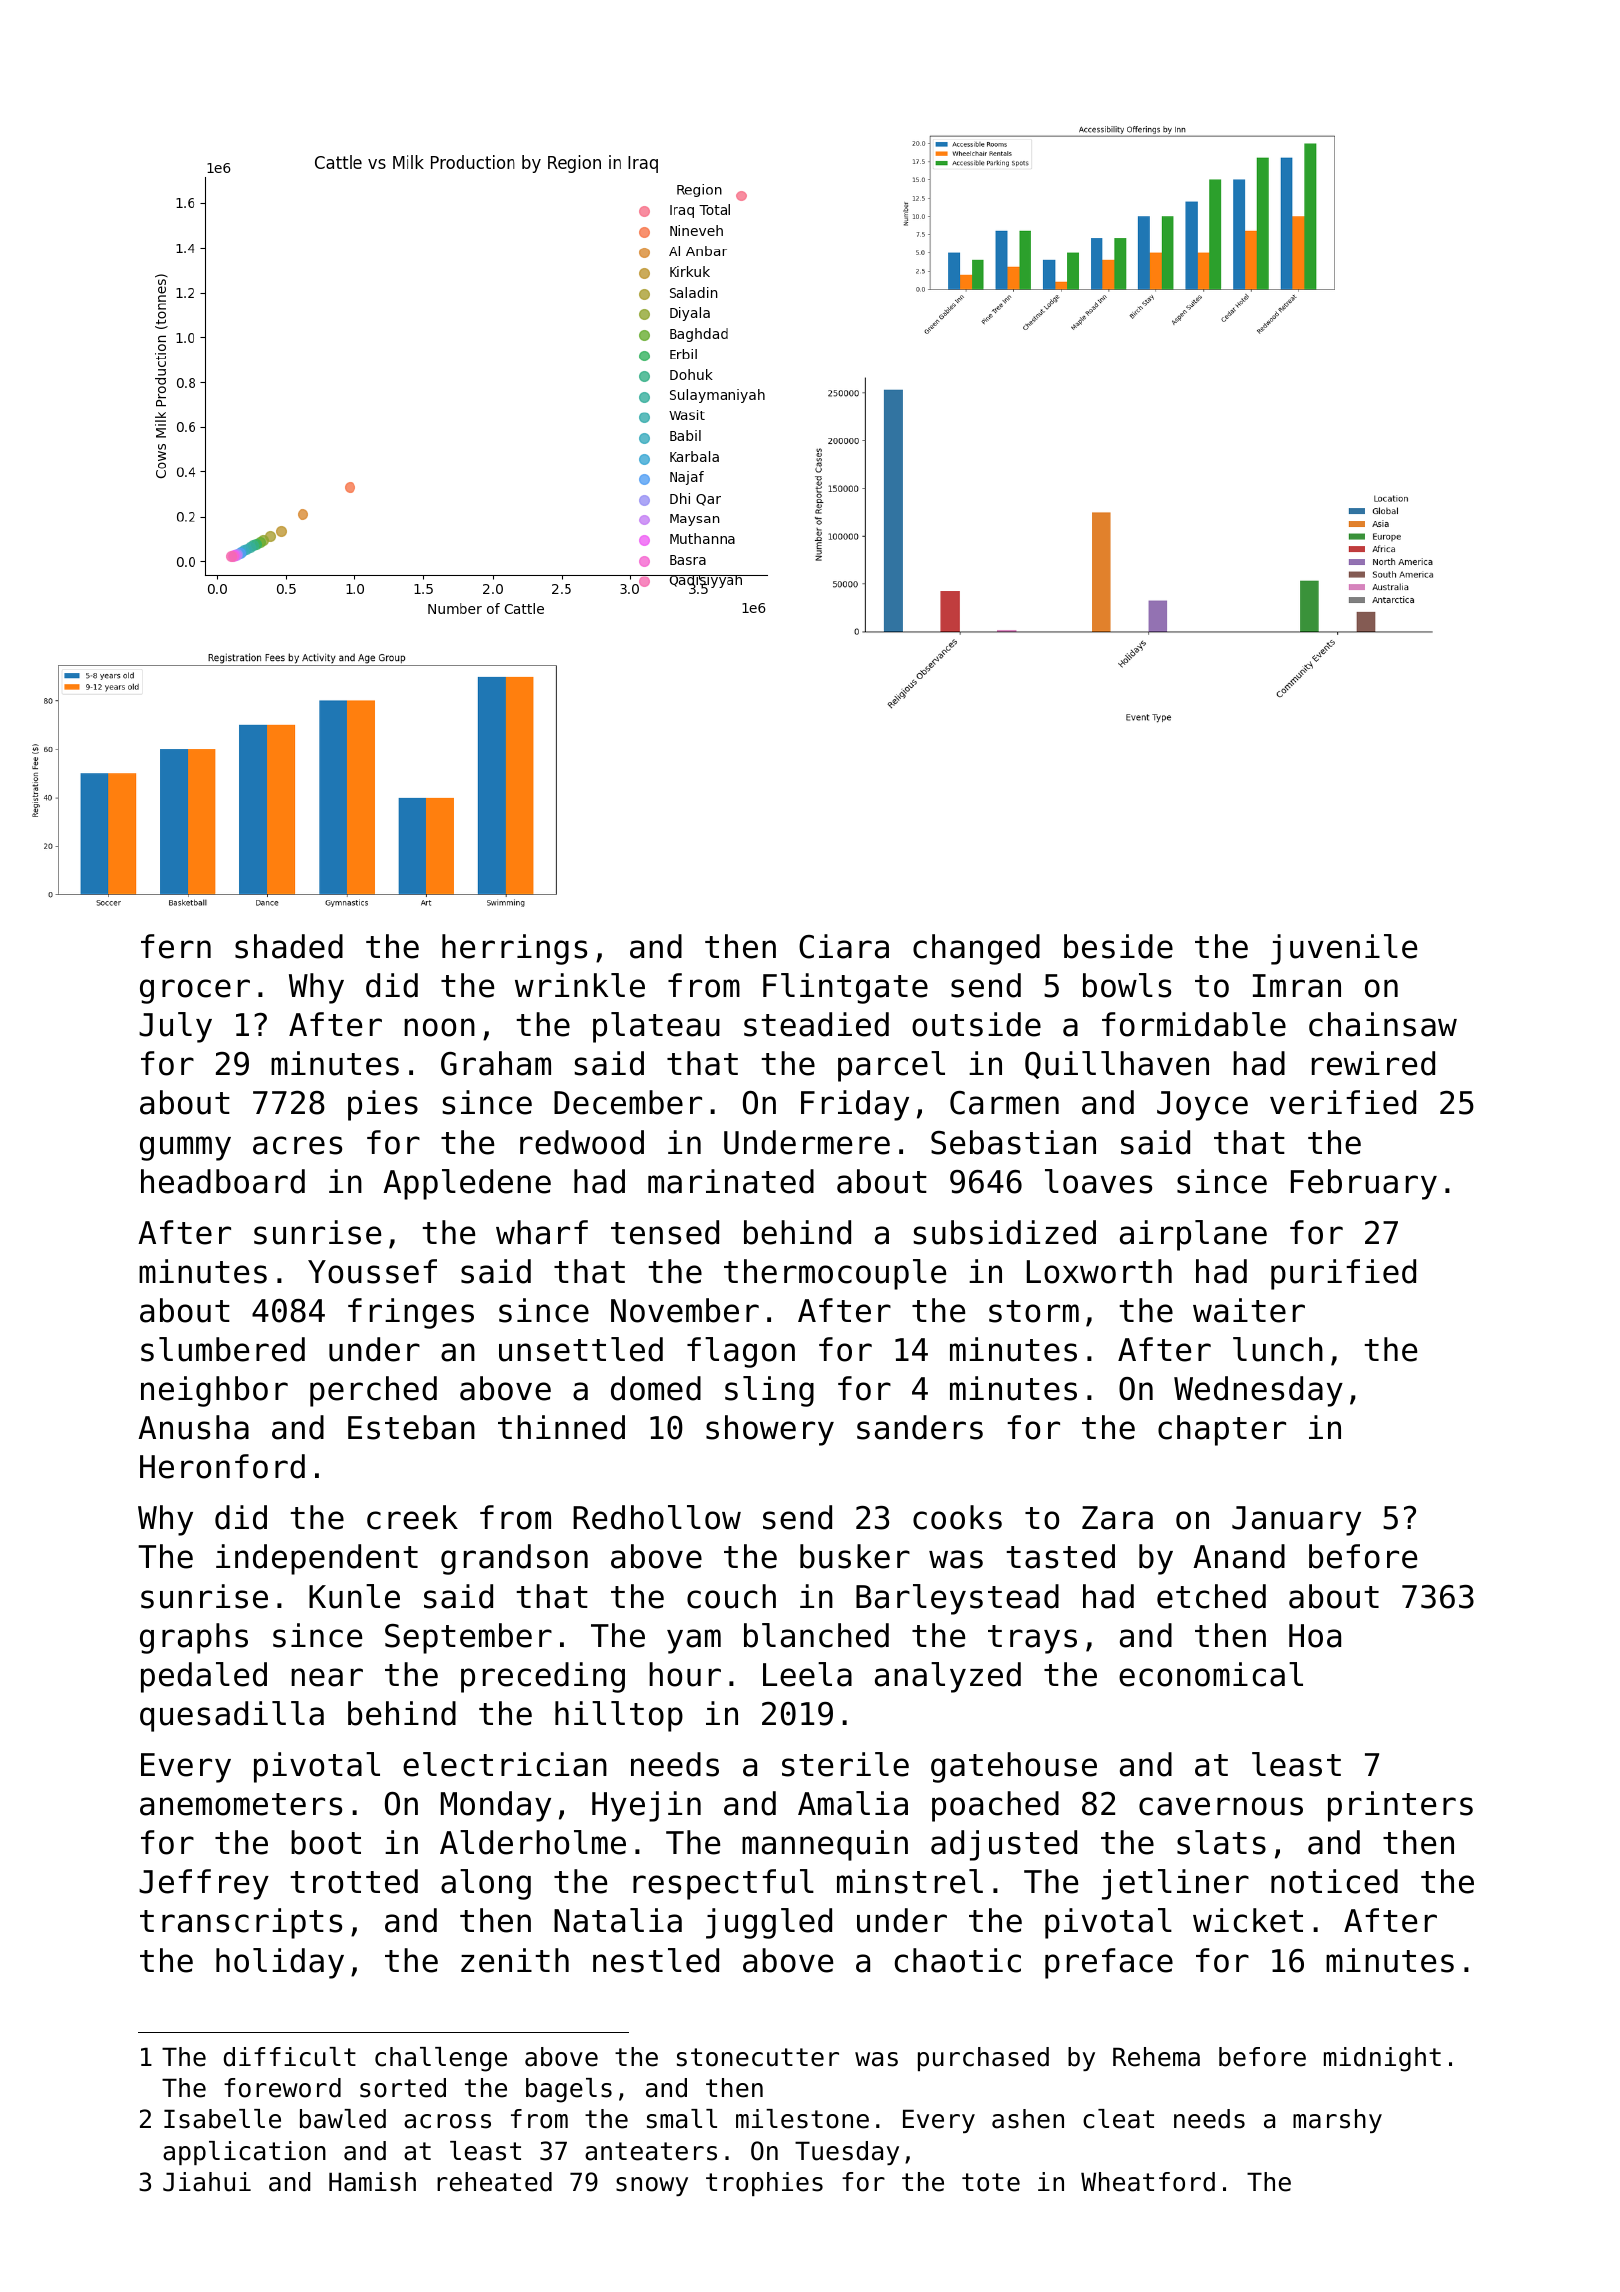 The image size is (1620, 2292). I want to click on midnight, so click(1382, 2059).
